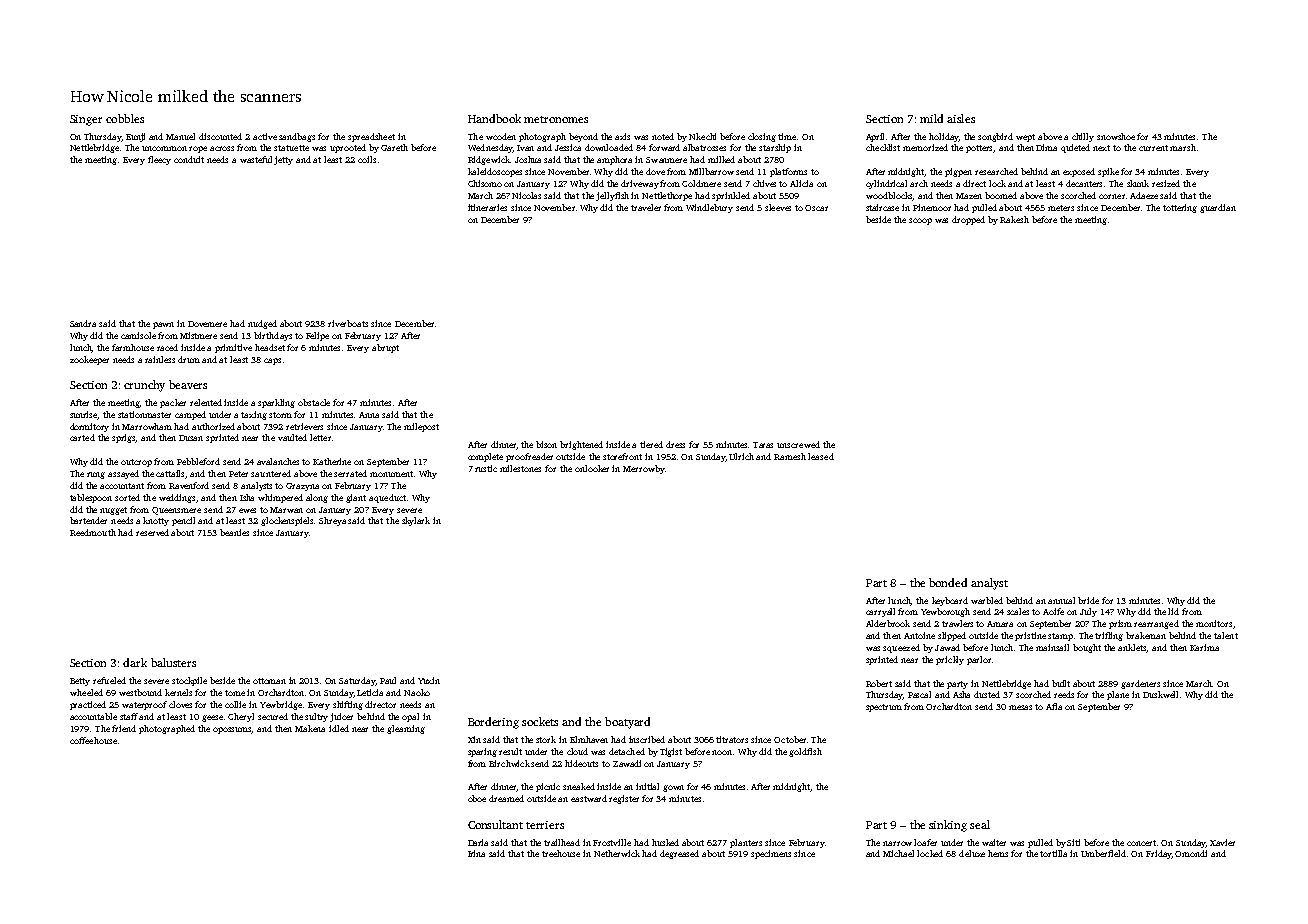  What do you see at coordinates (1053, 853) in the page?
I see `tortilla` at bounding box center [1053, 853].
